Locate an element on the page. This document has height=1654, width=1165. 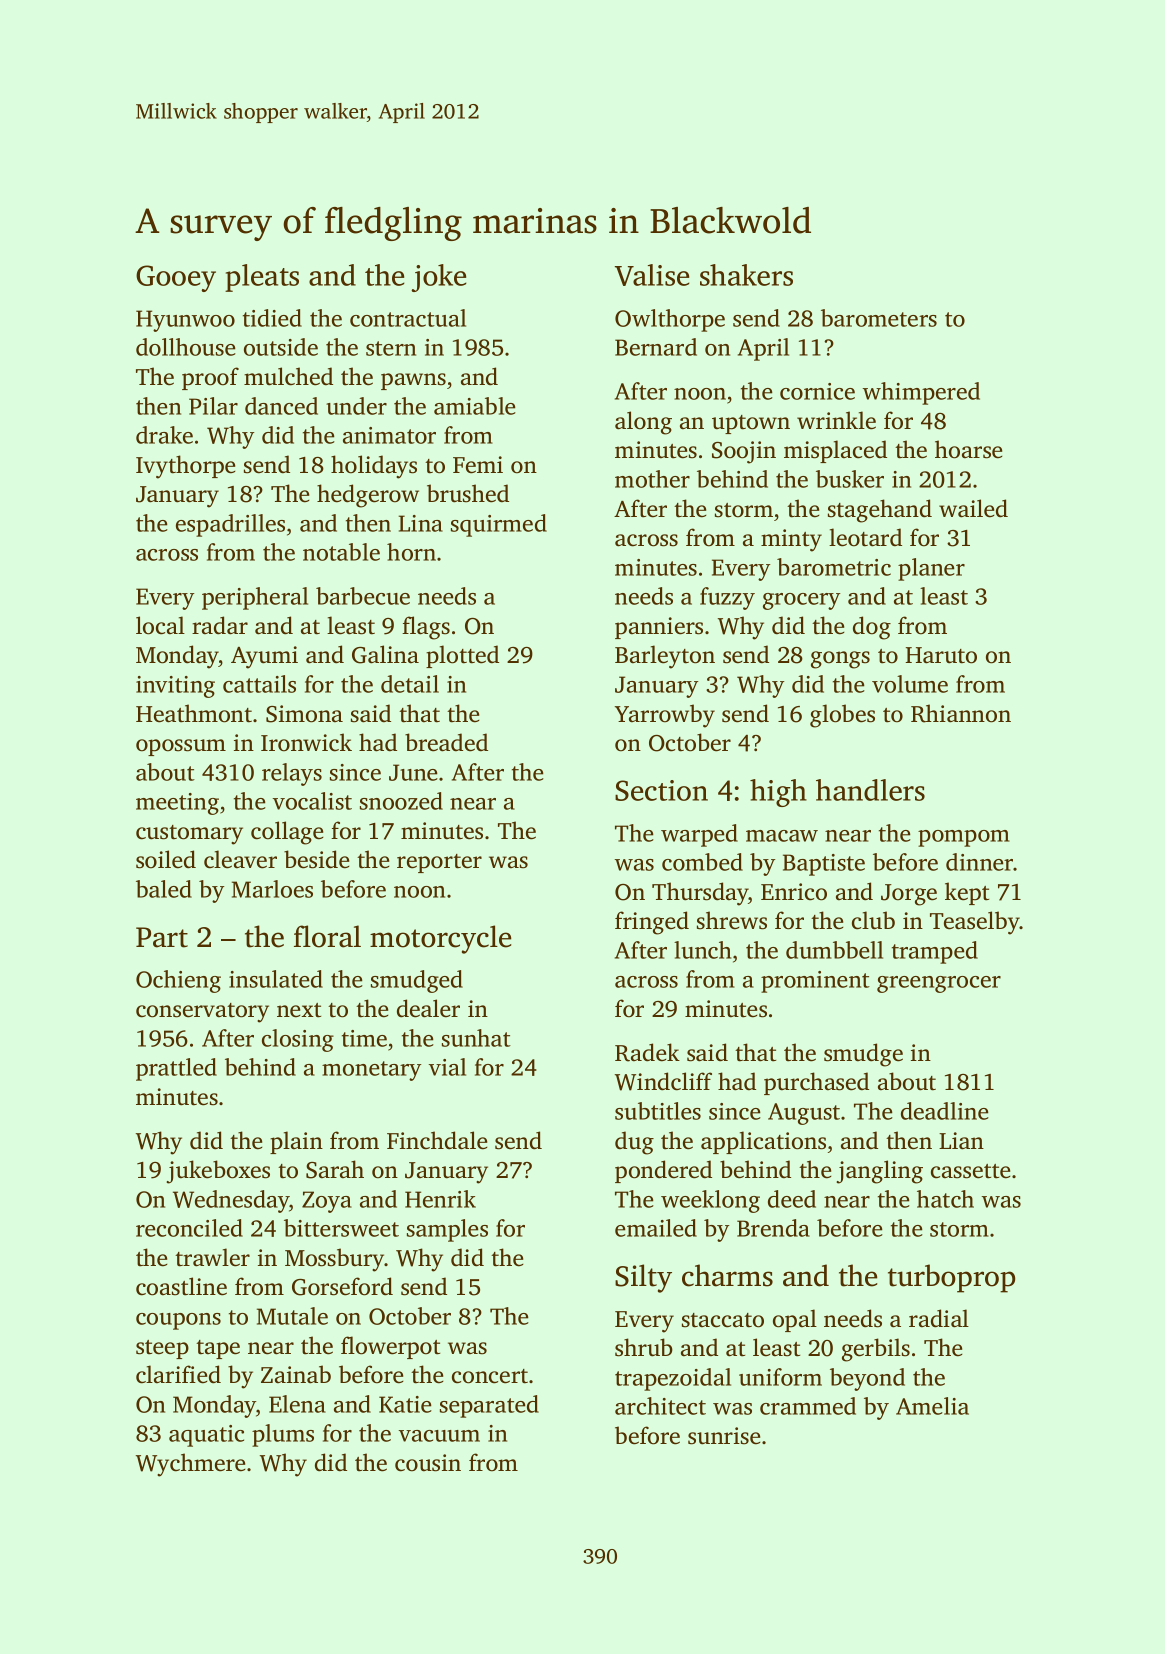
local is located at coordinates (160, 625).
